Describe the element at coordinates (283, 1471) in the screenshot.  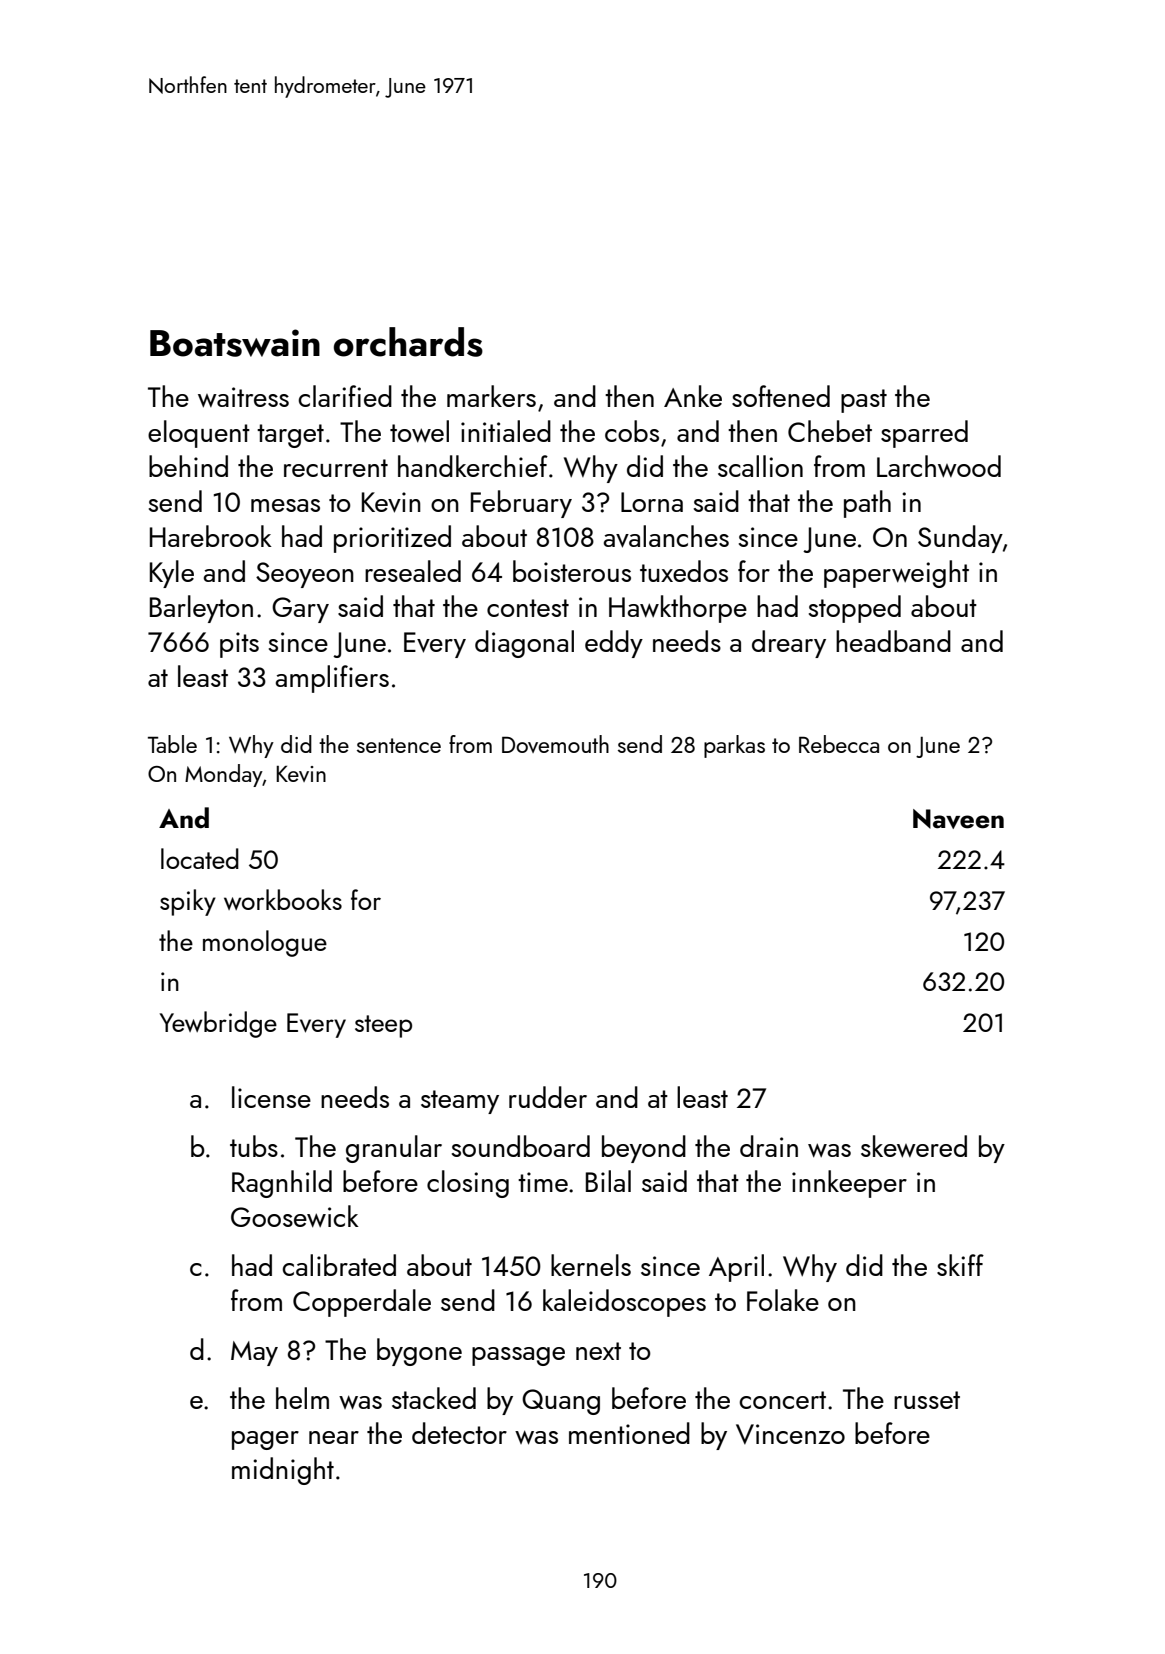
I see `midnight` at that location.
